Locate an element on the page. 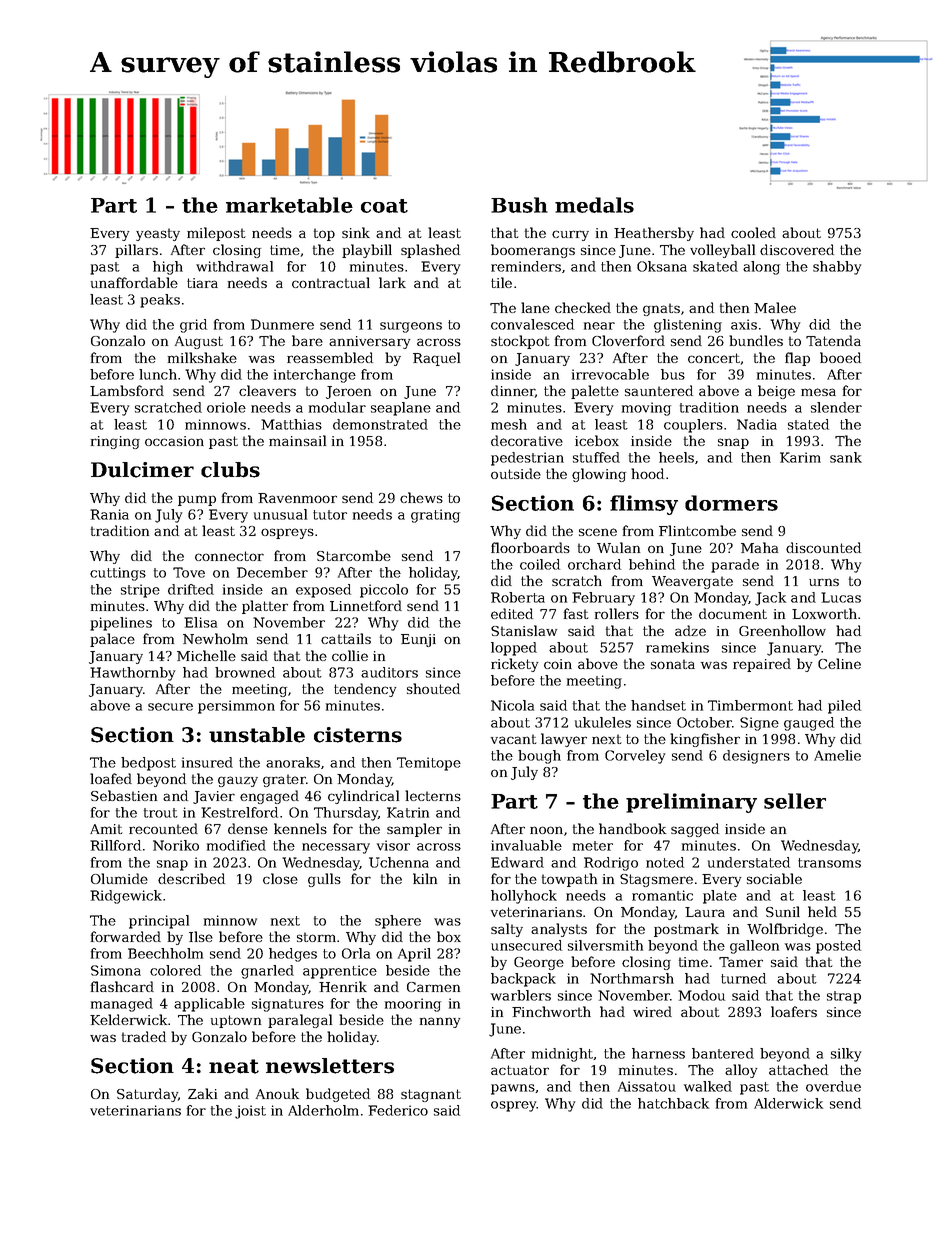  unaffordable is located at coordinates (134, 282).
